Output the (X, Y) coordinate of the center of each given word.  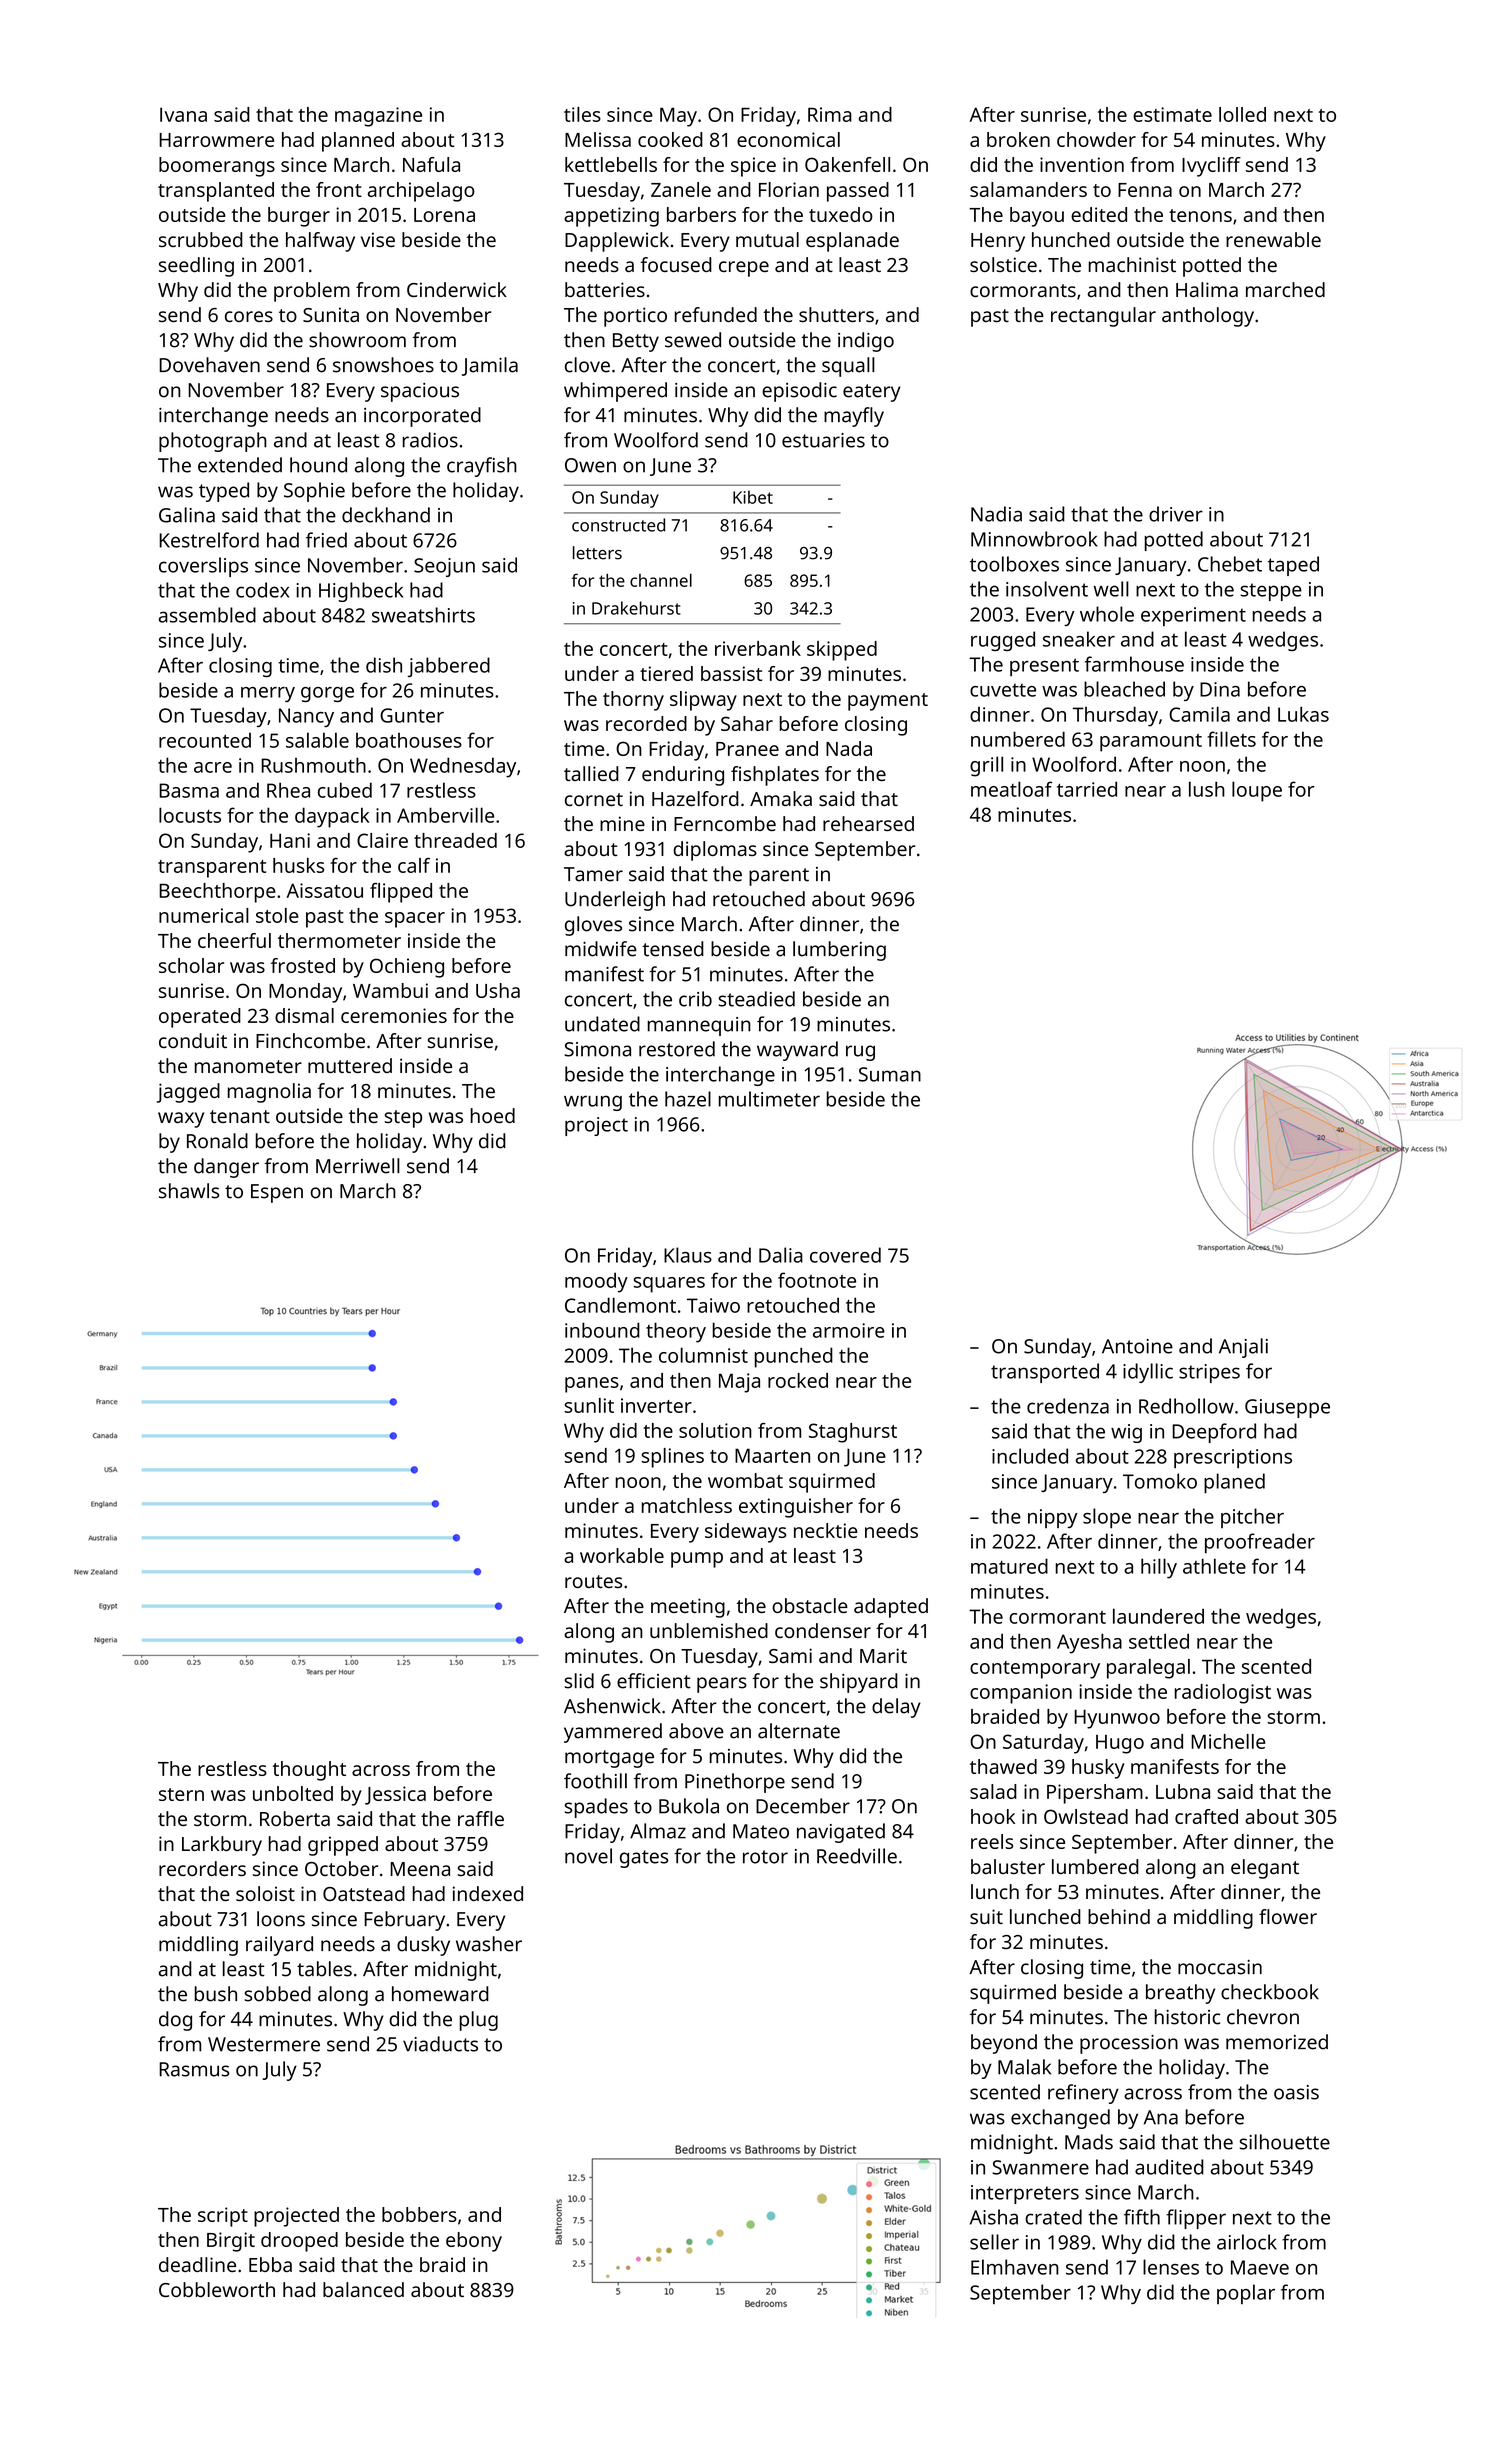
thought (309, 1771)
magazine (378, 117)
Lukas (1303, 714)
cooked (670, 139)
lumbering (839, 951)
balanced (363, 2289)
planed (1234, 1483)
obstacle (810, 1605)
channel (661, 580)
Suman (890, 1074)
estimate (1172, 114)
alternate (799, 1731)
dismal (304, 1015)
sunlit (589, 1405)
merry (268, 694)
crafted (1206, 1816)
